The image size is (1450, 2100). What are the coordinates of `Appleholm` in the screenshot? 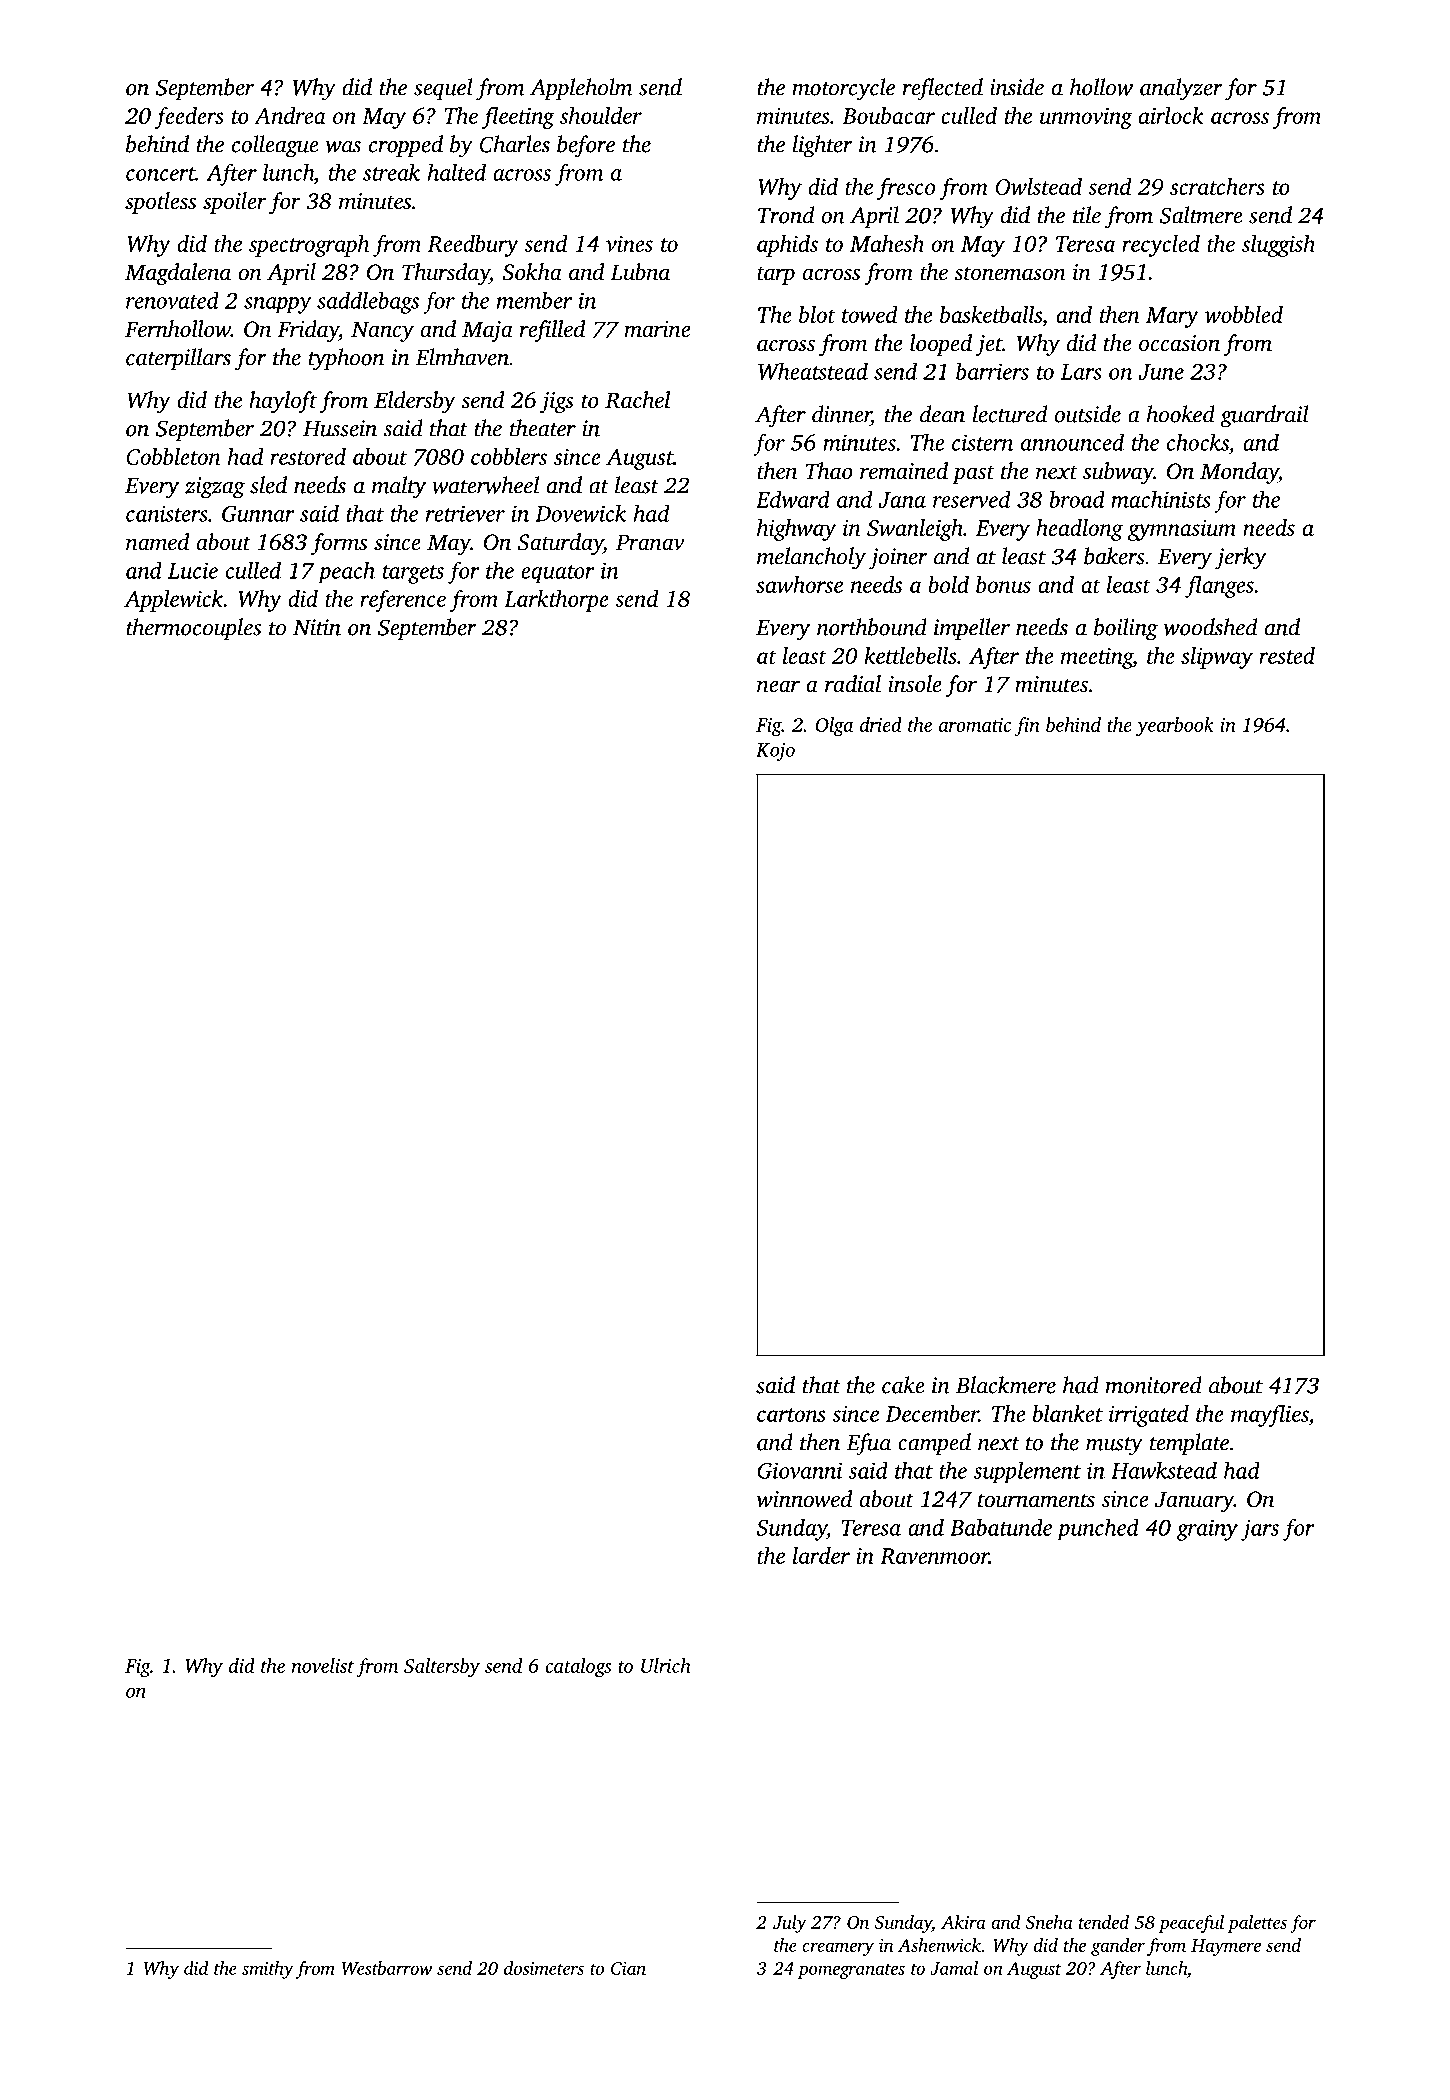 It's located at (581, 89).
